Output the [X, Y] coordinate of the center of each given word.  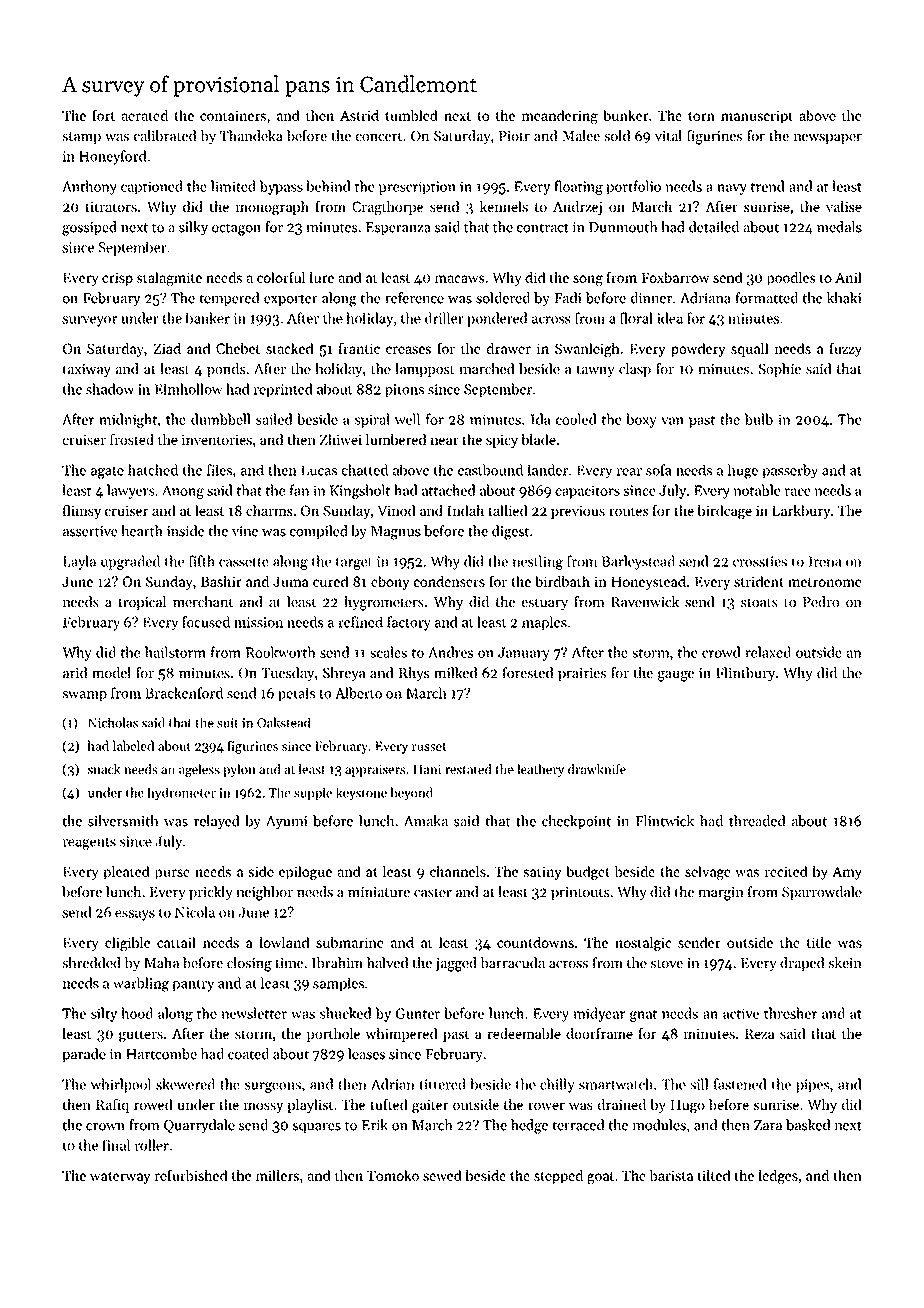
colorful [281, 277]
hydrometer [182, 794]
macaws [459, 279]
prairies [582, 674]
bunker [626, 115]
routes [628, 511]
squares [317, 1128]
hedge [529, 1126]
